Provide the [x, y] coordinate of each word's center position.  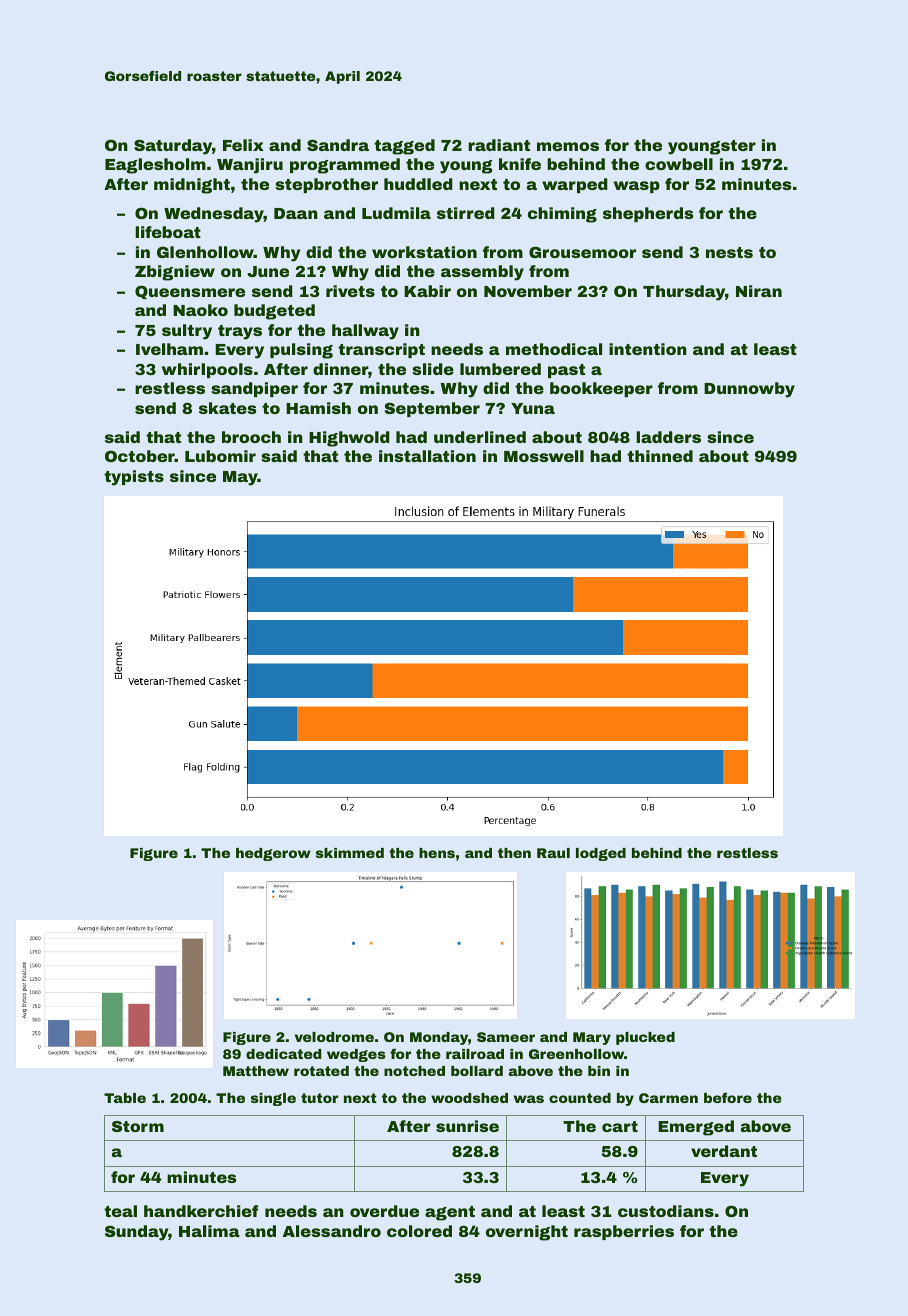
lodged [601, 854]
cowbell [679, 164]
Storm [138, 1126]
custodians [666, 1211]
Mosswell [544, 456]
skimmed [350, 853]
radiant [499, 145]
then [514, 853]
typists [134, 478]
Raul [553, 853]
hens [437, 853]
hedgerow [273, 854]
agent [450, 1213]
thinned [660, 456]
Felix [243, 145]
